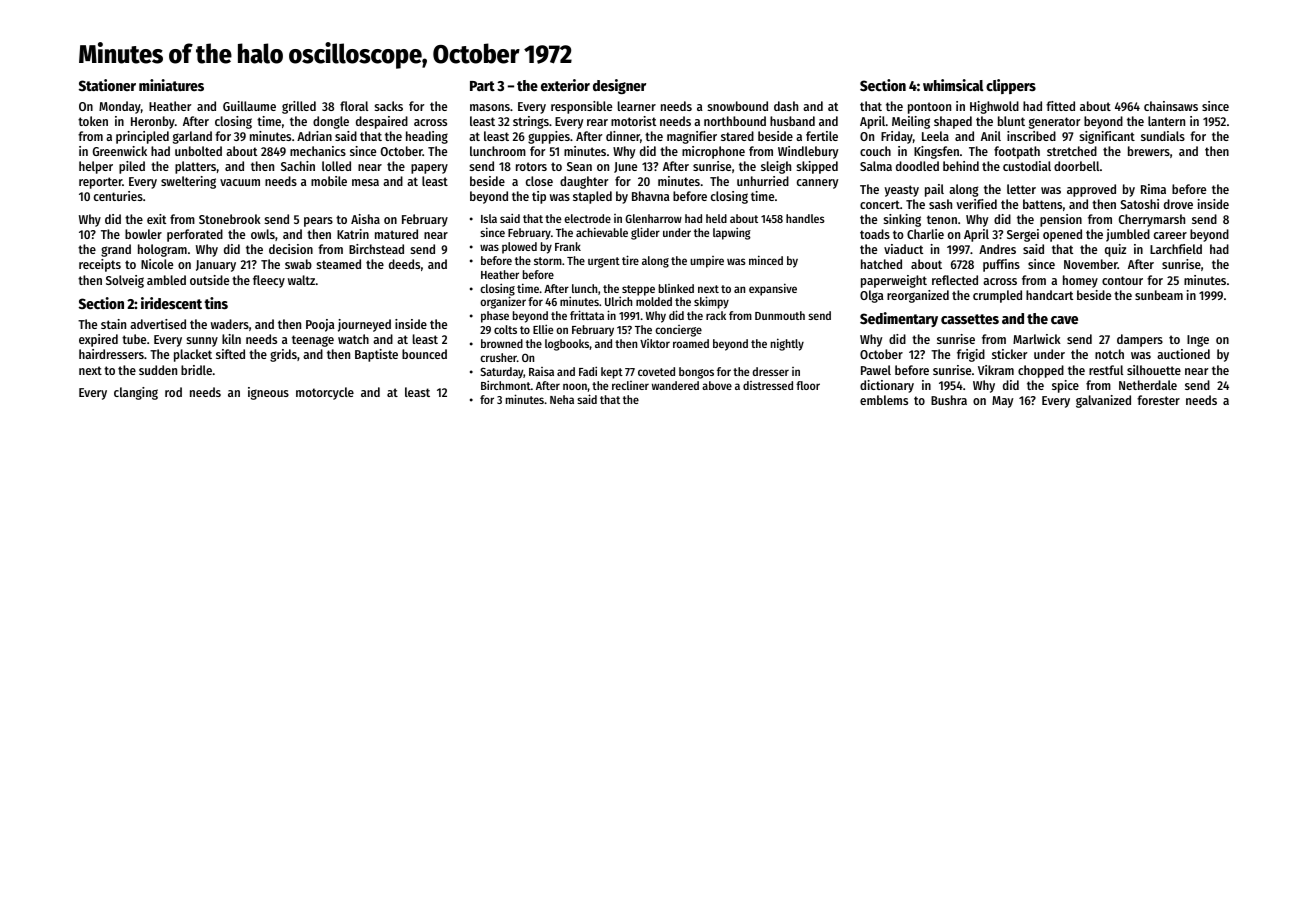 This screenshot has height=924, width=1308. Describe the element at coordinates (899, 319) in the screenshot. I see `Sedimentary` at that location.
